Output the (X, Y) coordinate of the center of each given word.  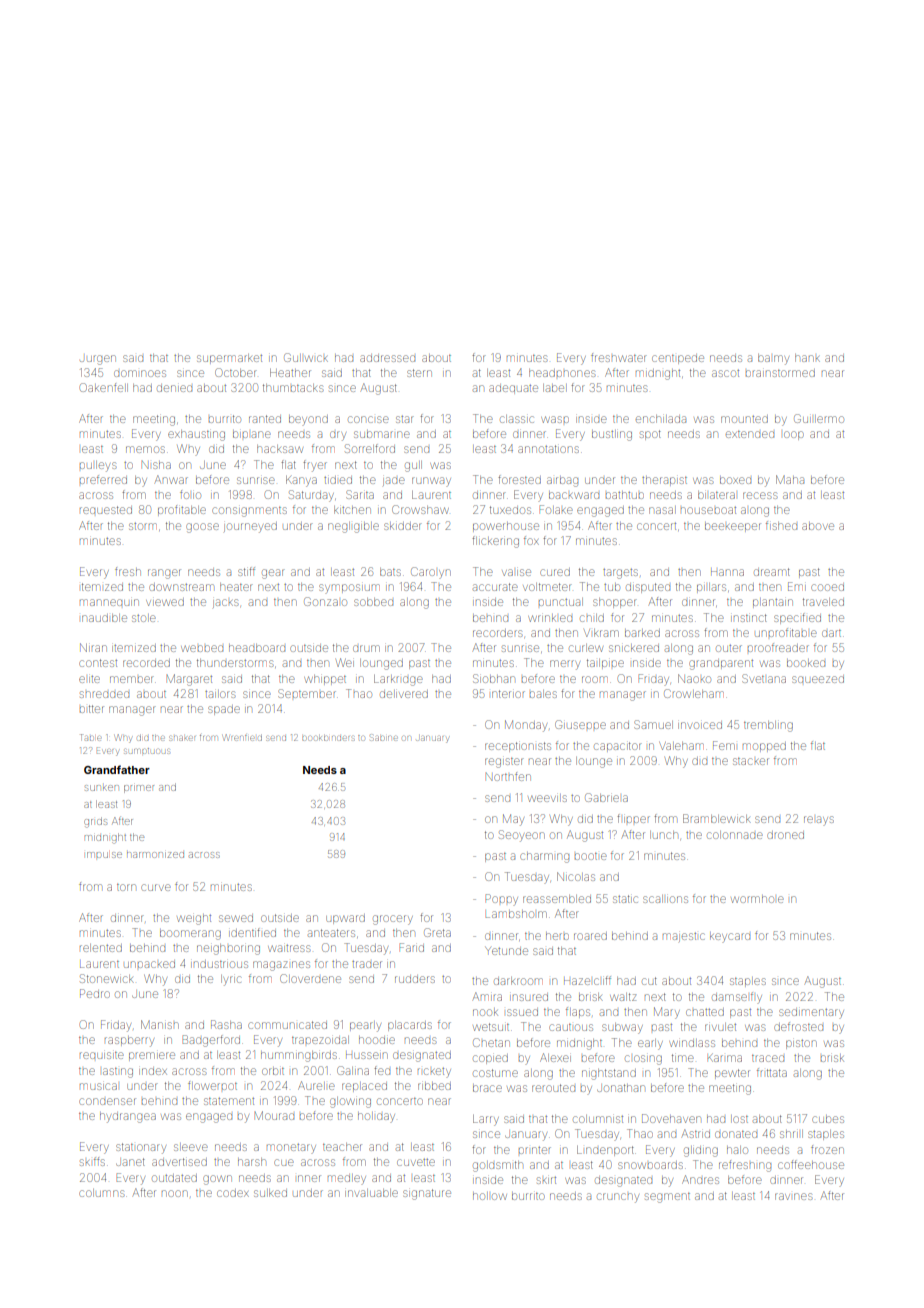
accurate (495, 587)
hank (807, 358)
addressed (387, 358)
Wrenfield (243, 737)
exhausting (196, 435)
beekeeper (733, 526)
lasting (118, 1073)
